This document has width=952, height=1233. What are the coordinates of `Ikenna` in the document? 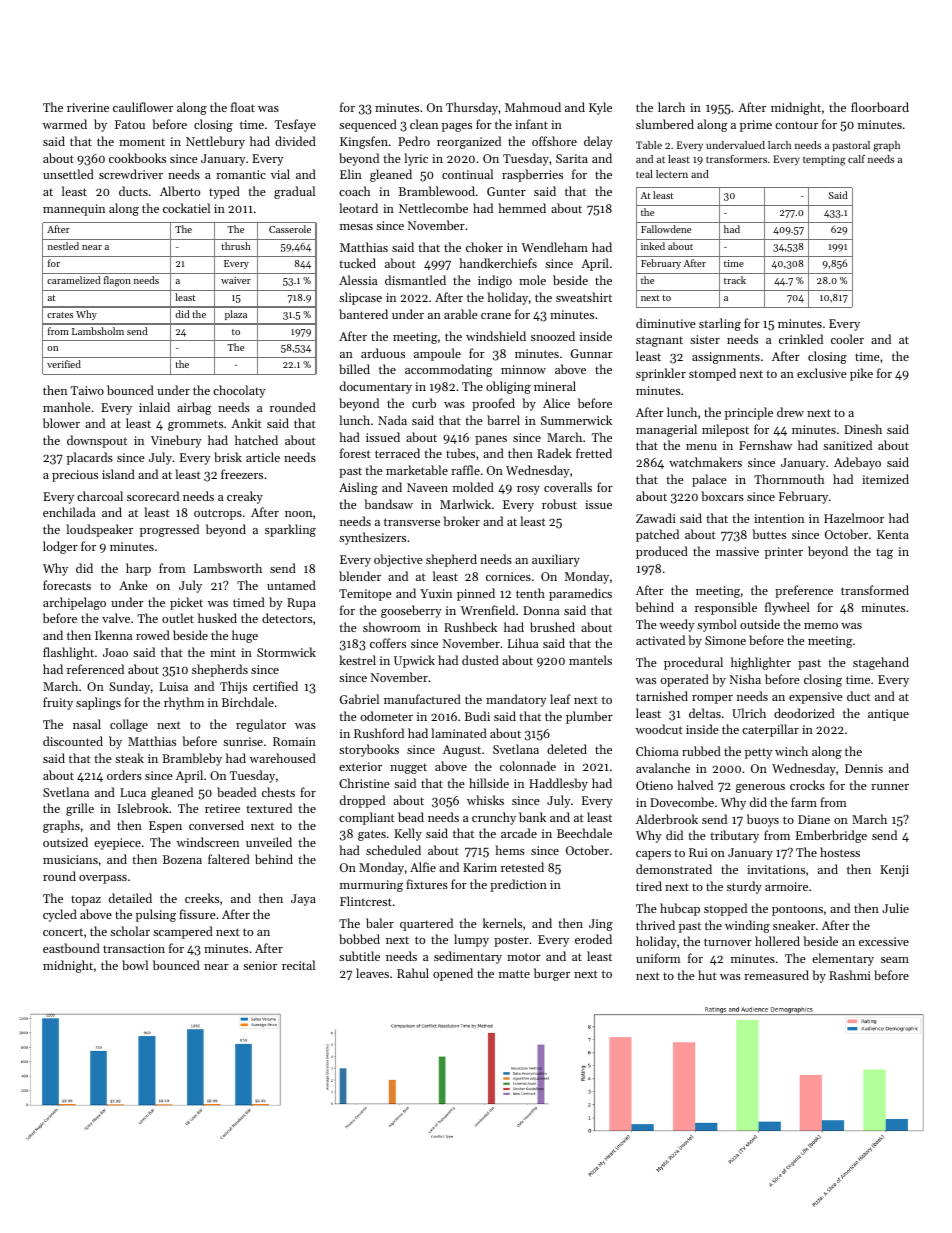 It's located at (113, 635).
